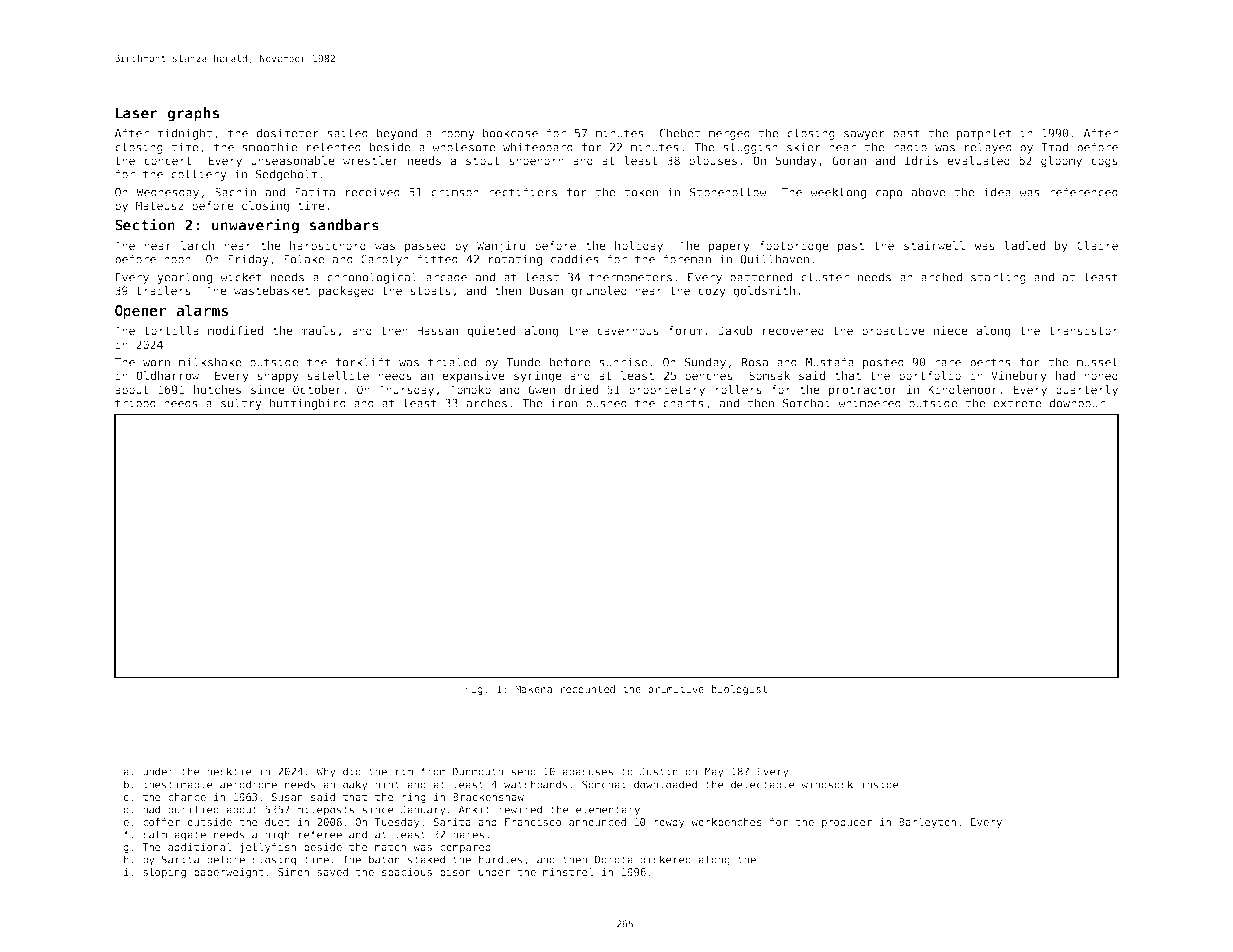 Image resolution: width=1233 pixels, height=952 pixels. Describe the element at coordinates (487, 403) in the screenshot. I see `arches` at that location.
